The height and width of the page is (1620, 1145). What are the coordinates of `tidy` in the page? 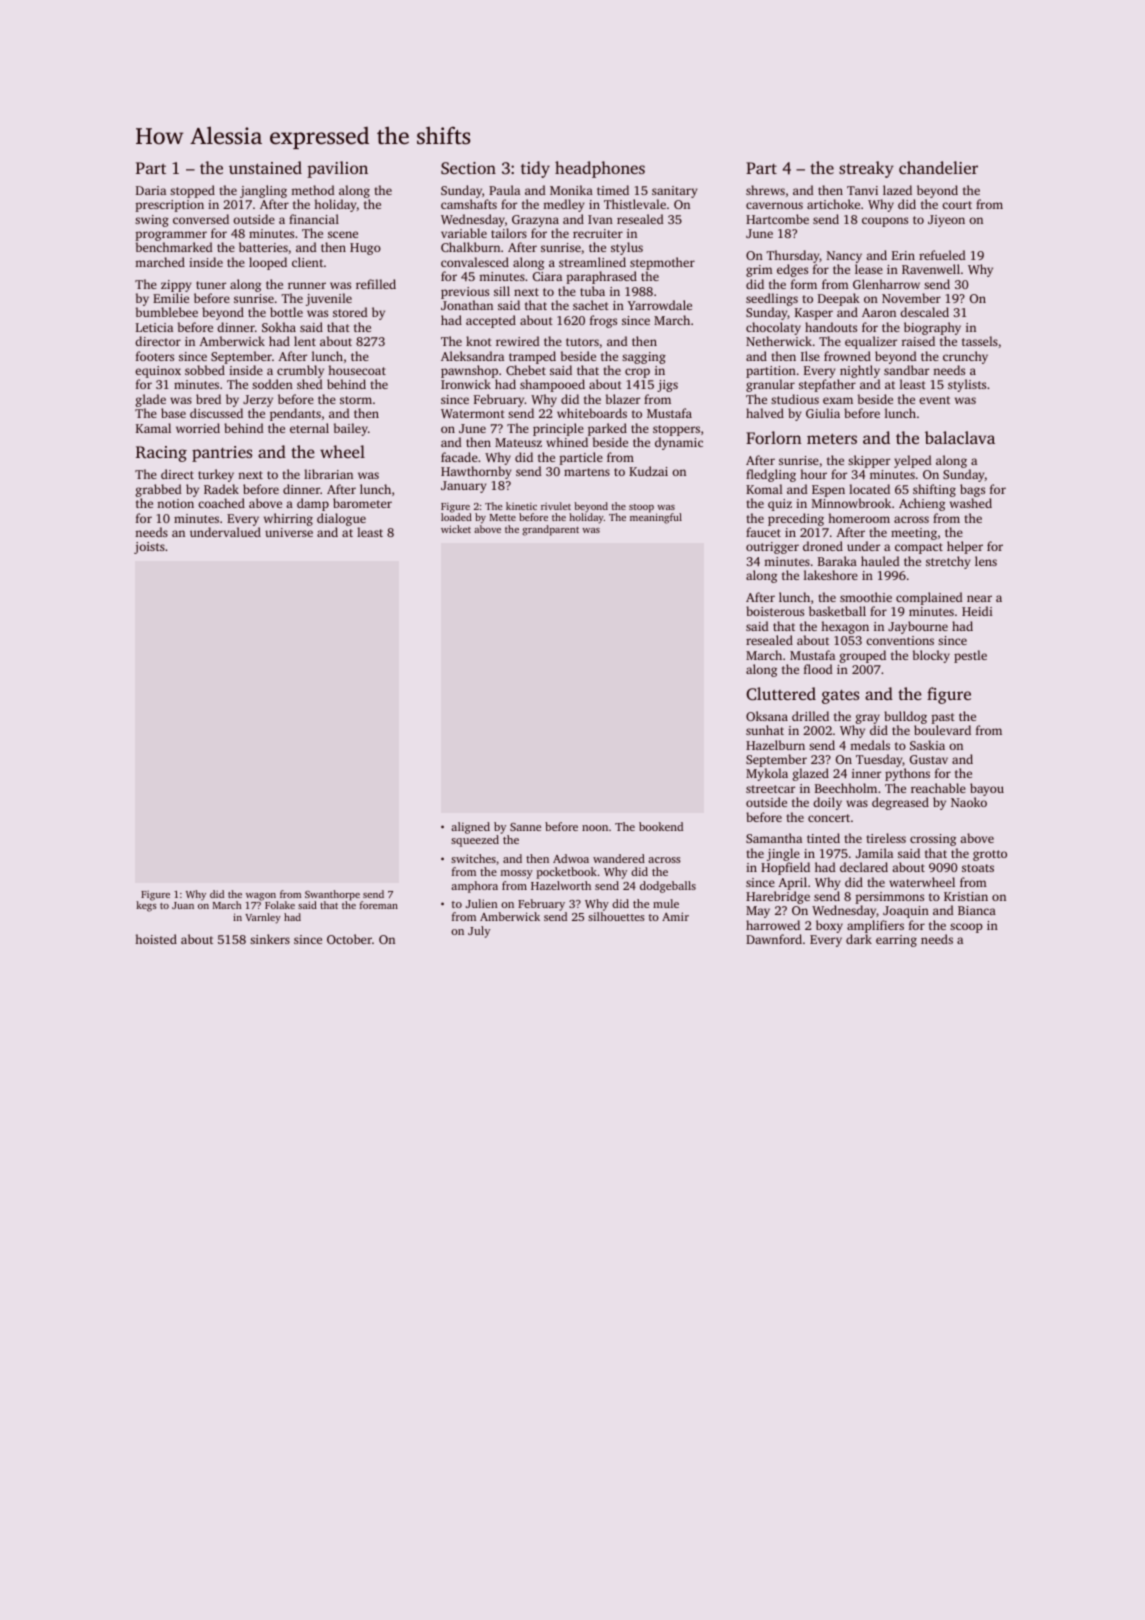 It's located at (535, 169).
